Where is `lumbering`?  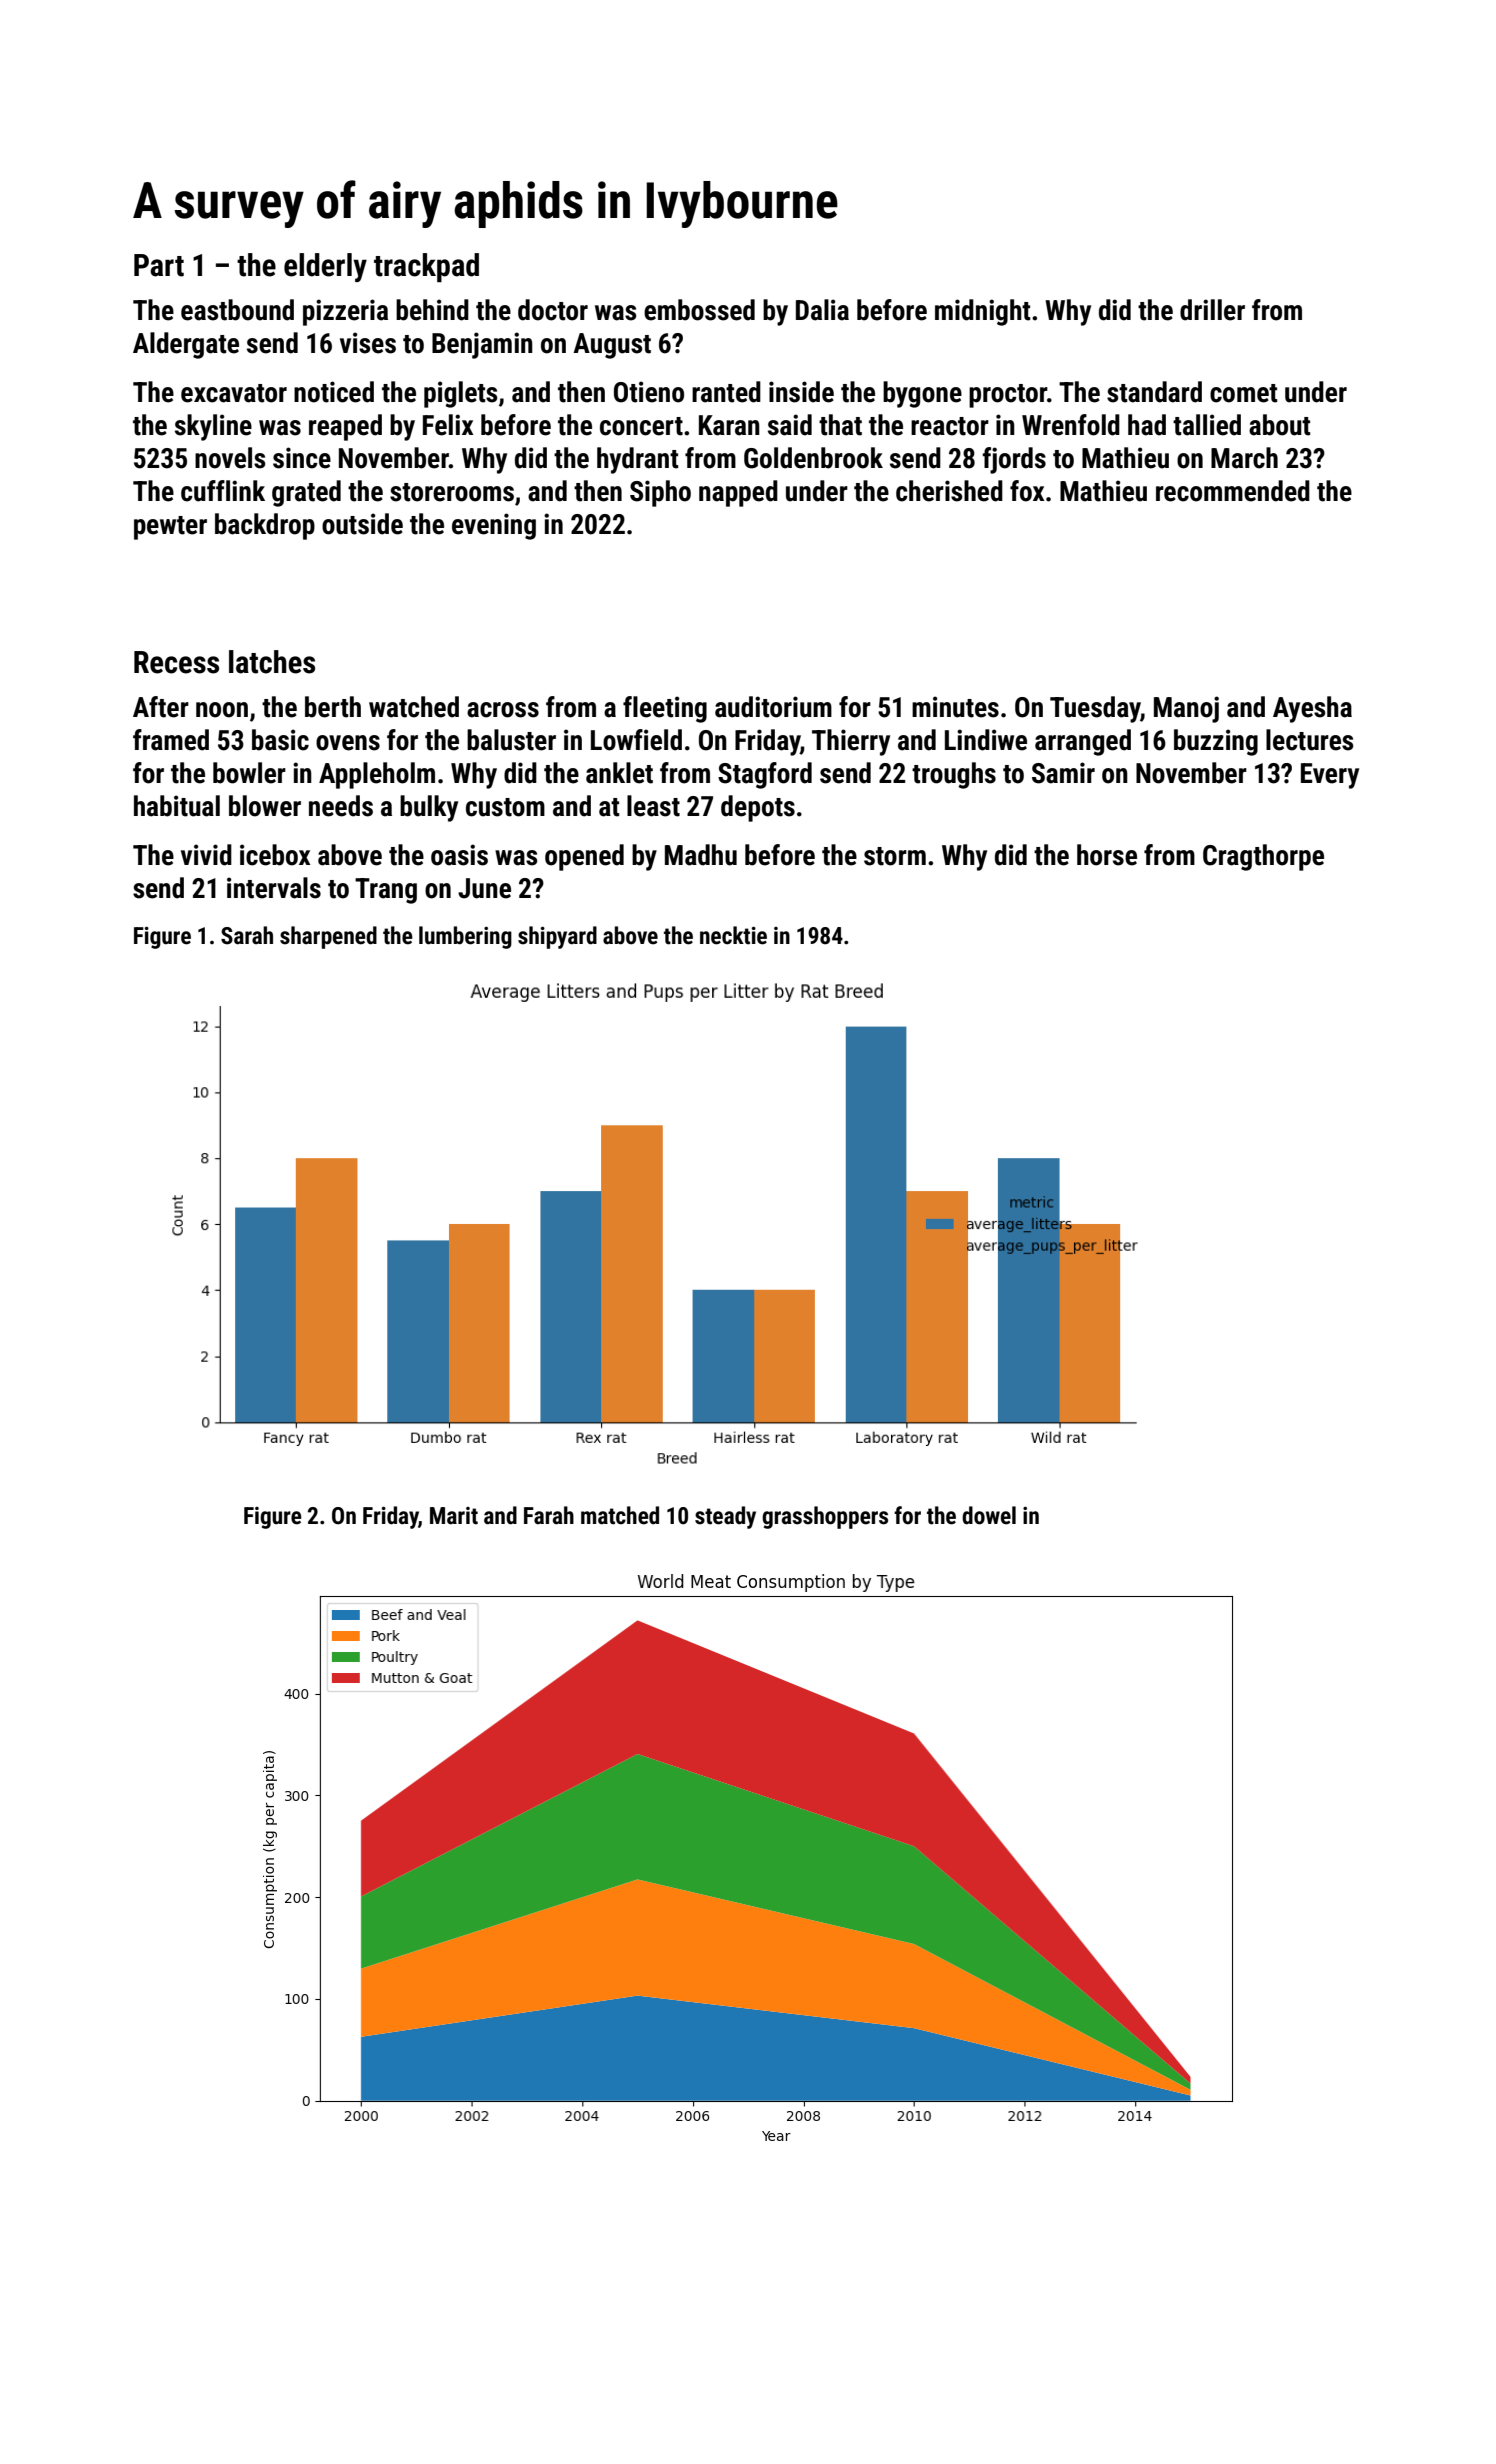
lumbering is located at coordinates (465, 937).
